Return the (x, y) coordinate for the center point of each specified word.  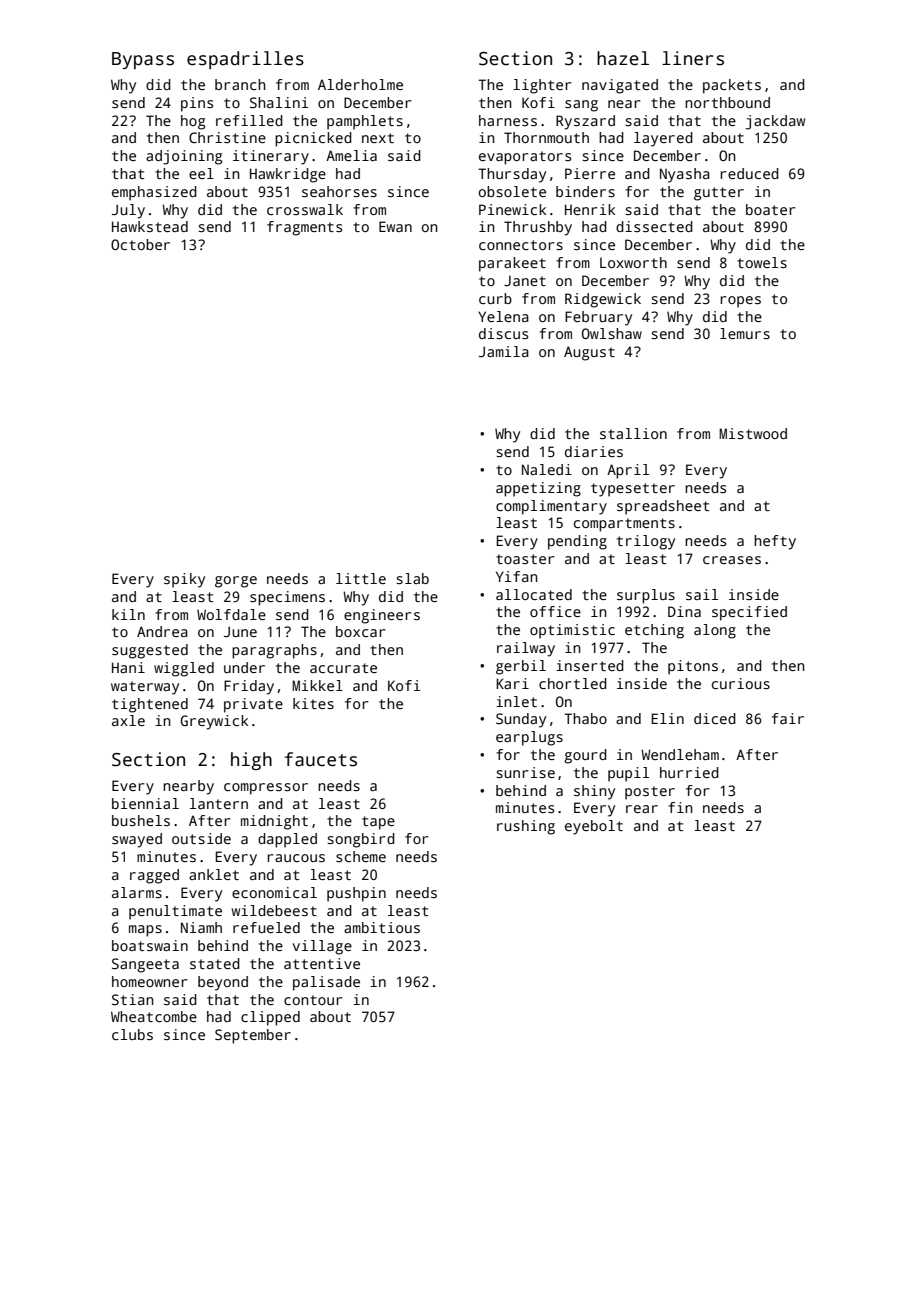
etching (654, 631)
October (140, 244)
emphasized (154, 193)
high (251, 761)
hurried (689, 772)
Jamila (504, 351)
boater (771, 209)
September (253, 1036)
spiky (184, 580)
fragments (304, 228)
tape (378, 823)
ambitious (382, 927)
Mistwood (753, 433)
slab (412, 578)
